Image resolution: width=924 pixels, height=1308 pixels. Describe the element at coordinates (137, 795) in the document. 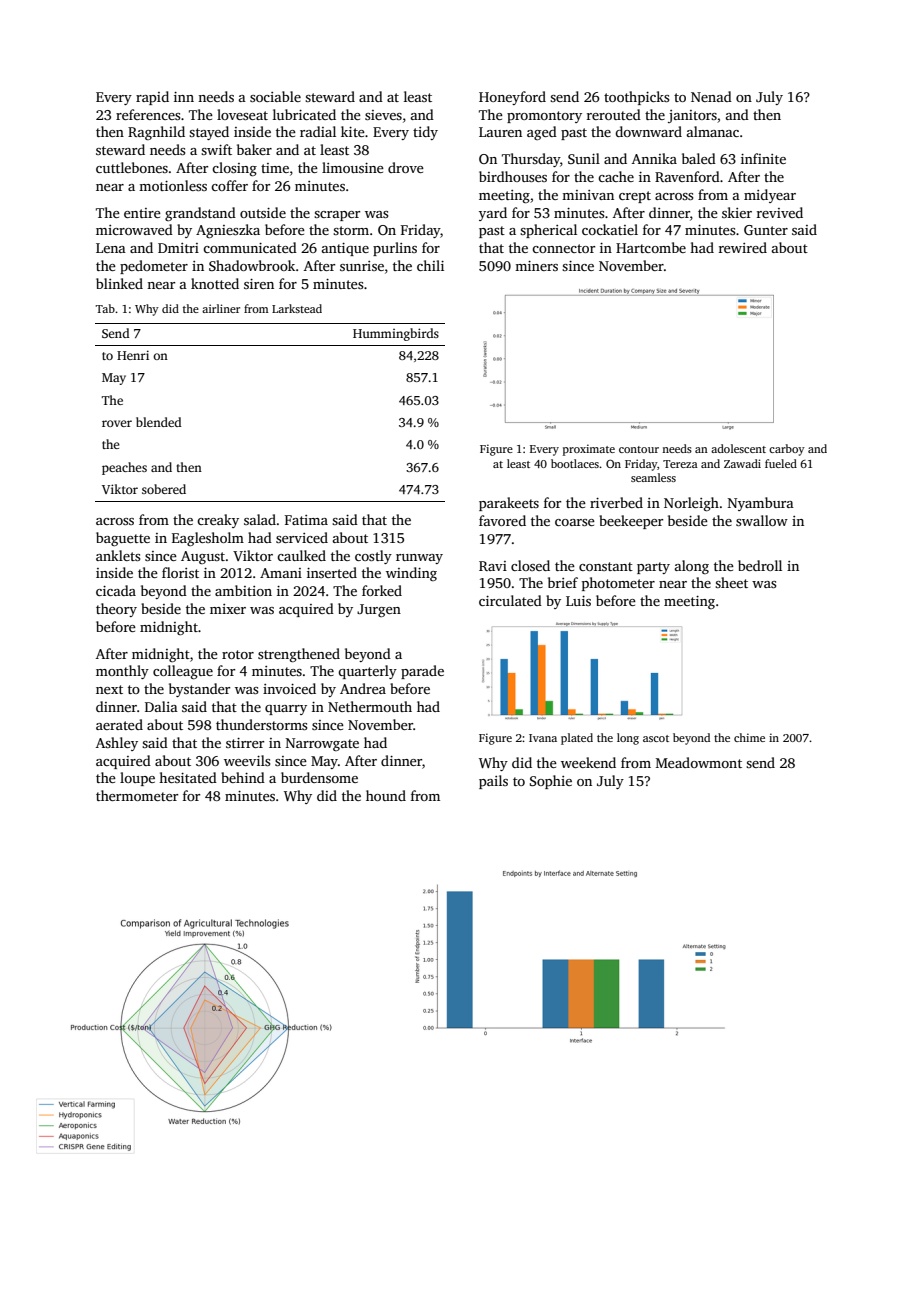

I see `thermometer` at that location.
